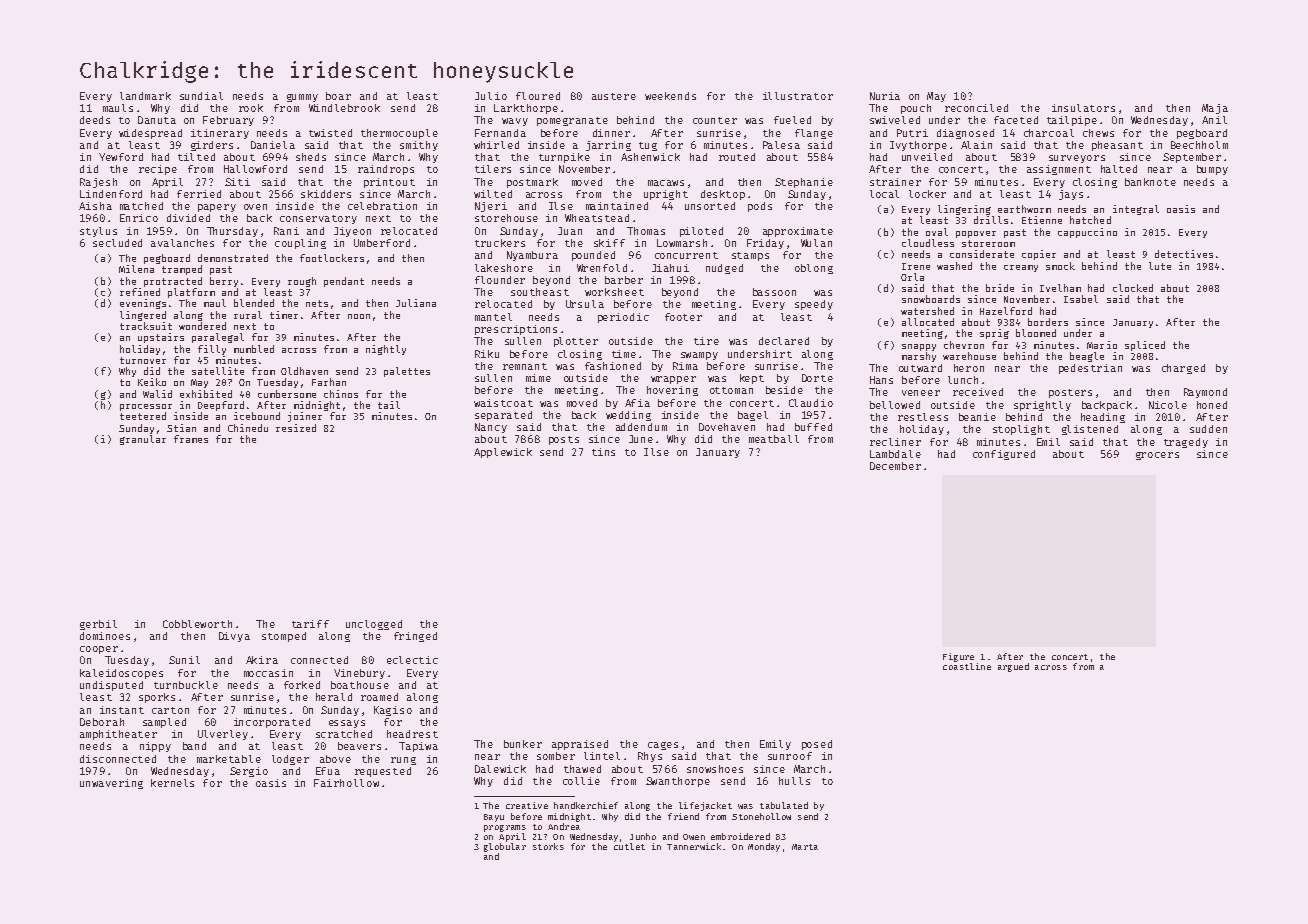  I want to click on Raymond, so click(1205, 393).
